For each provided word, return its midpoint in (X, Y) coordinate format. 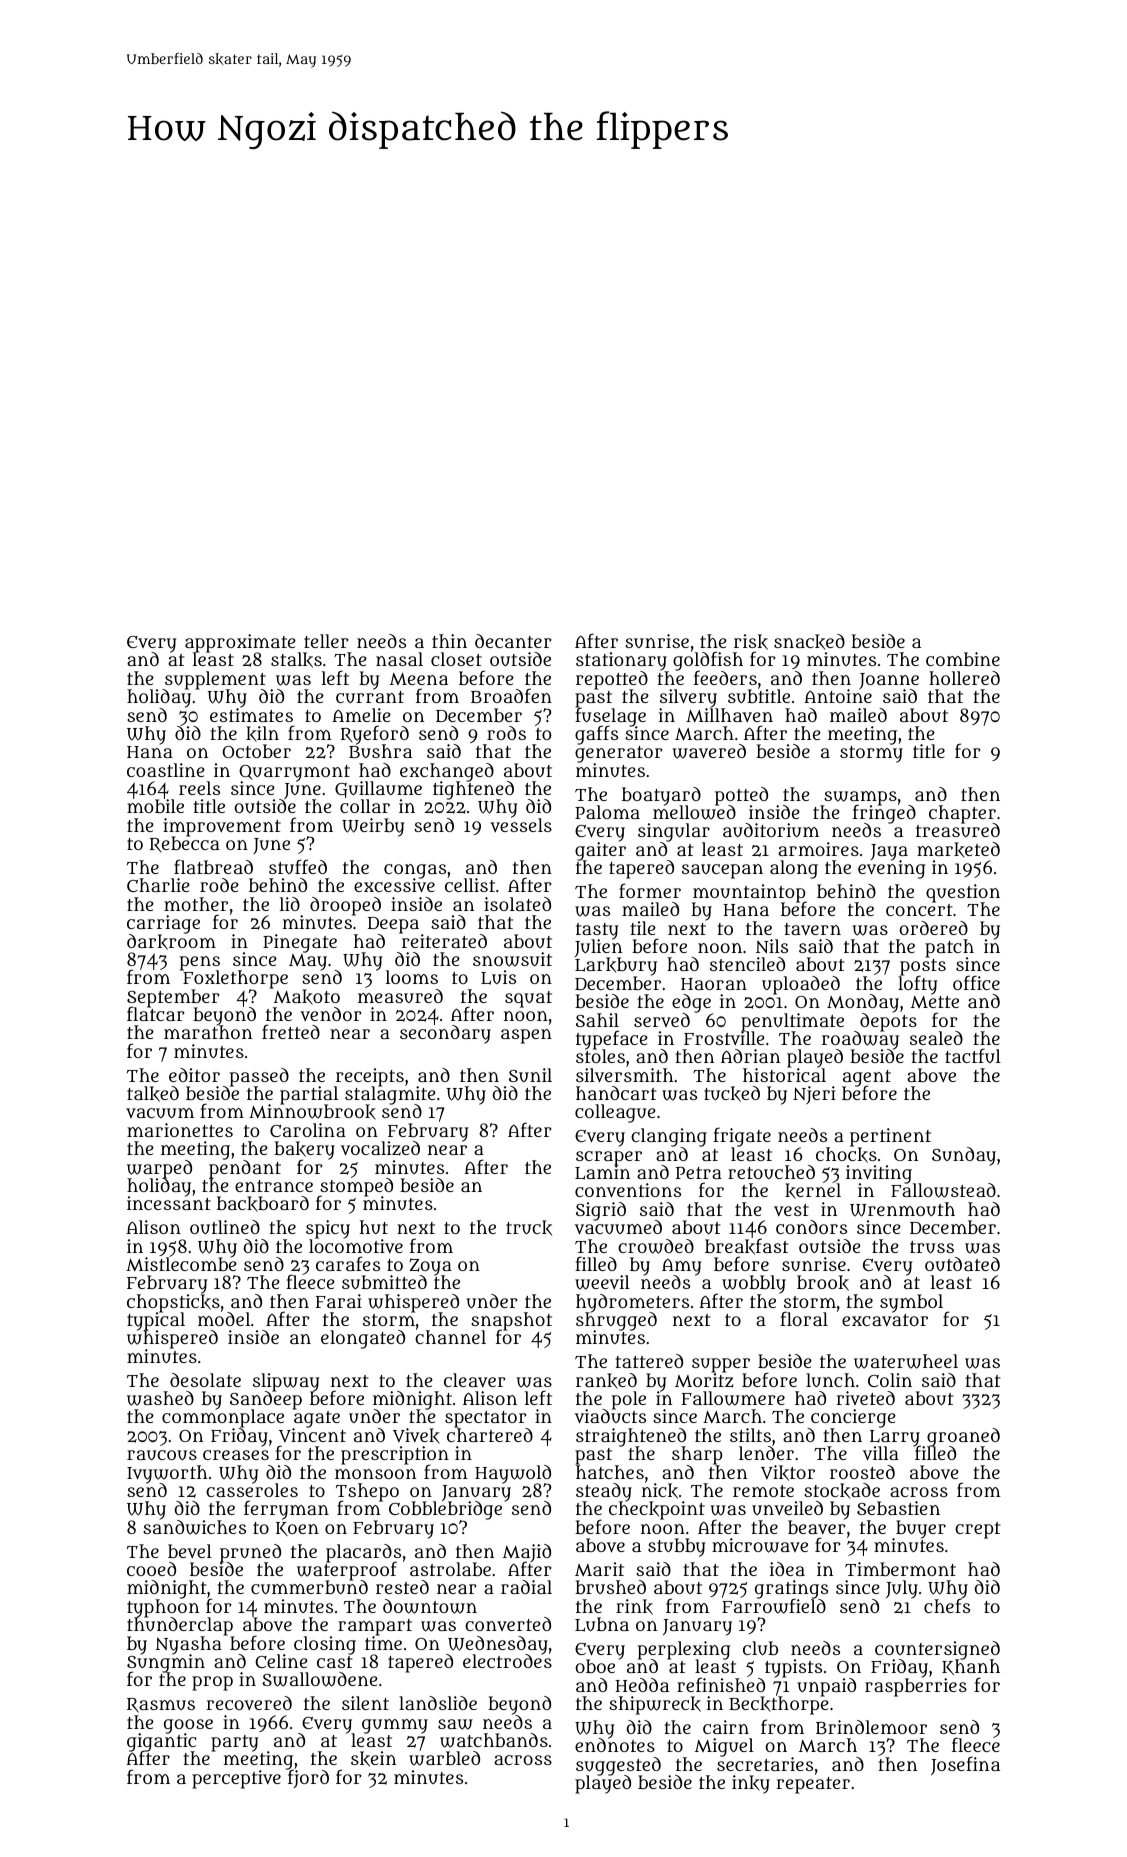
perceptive (236, 1779)
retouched (771, 1172)
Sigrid (601, 1211)
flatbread (213, 866)
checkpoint (657, 1511)
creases (236, 1455)
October (256, 751)
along (794, 869)
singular (674, 832)
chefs (947, 1606)
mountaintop (749, 893)
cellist (470, 885)
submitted (384, 1282)
